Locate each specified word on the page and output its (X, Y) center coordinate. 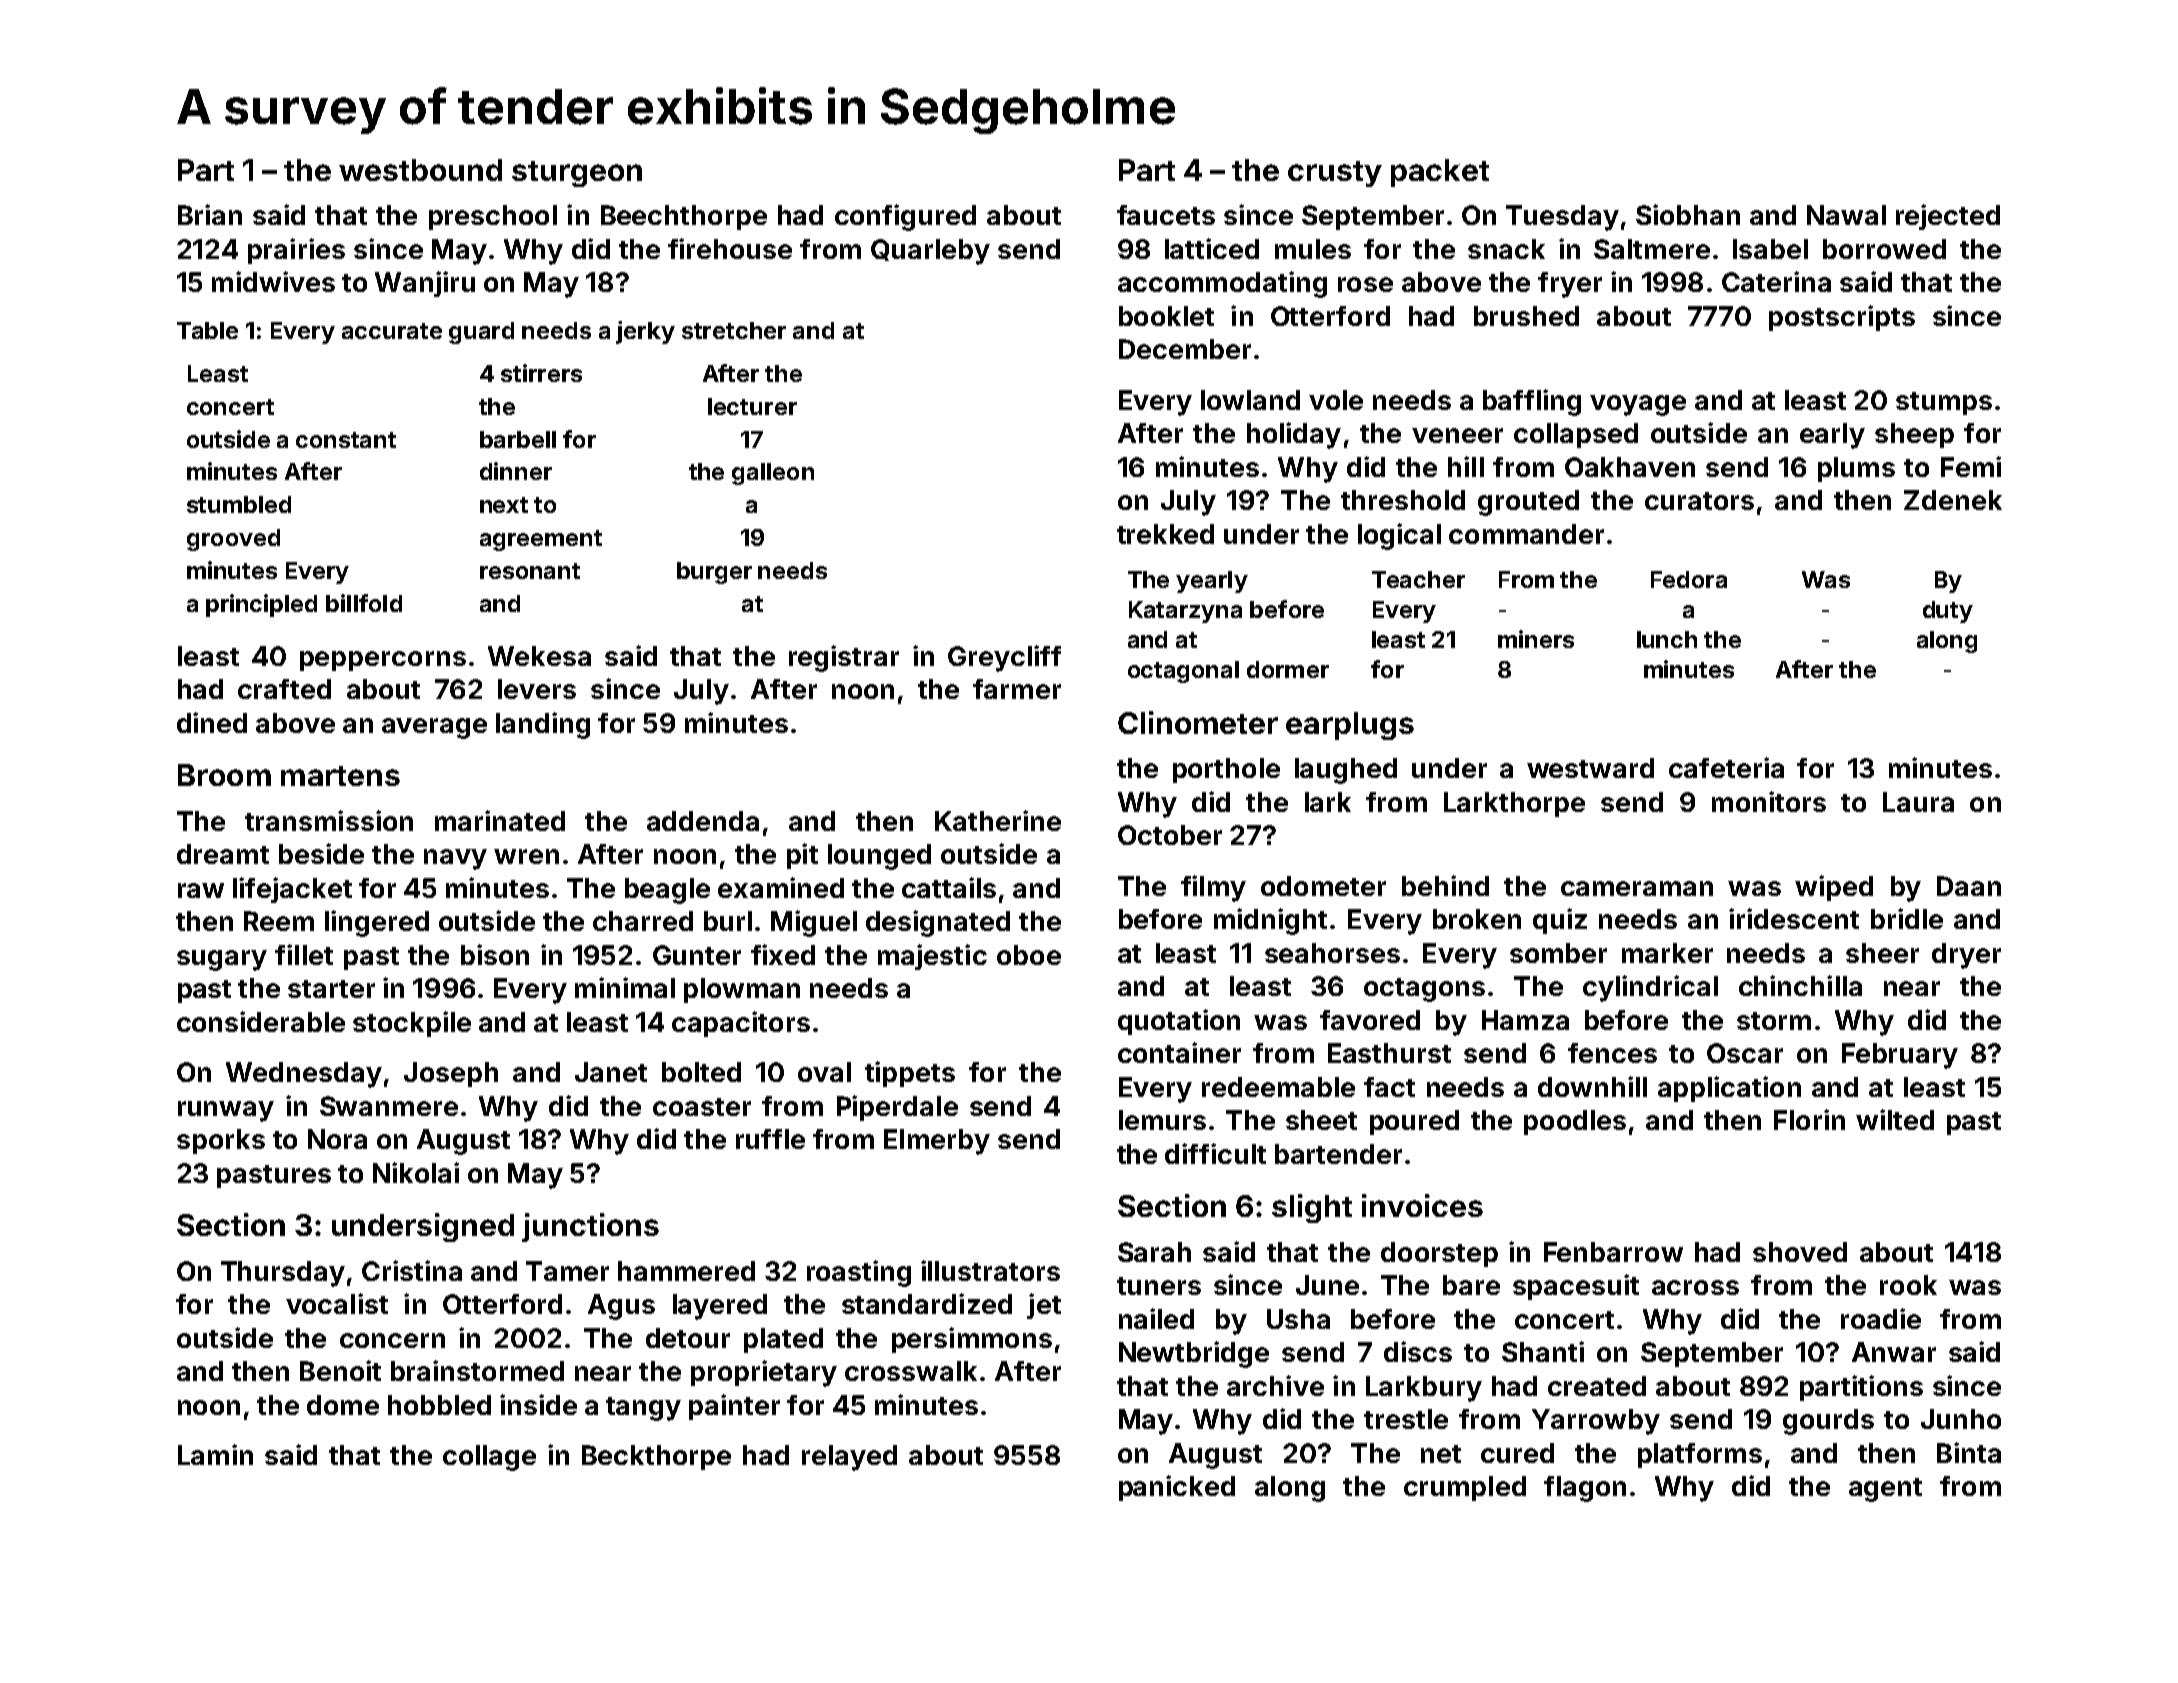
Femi (1971, 466)
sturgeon (577, 174)
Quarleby (930, 252)
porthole (1226, 770)
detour (688, 1338)
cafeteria (1726, 767)
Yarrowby (1596, 1422)
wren (526, 856)
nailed (1156, 1318)
